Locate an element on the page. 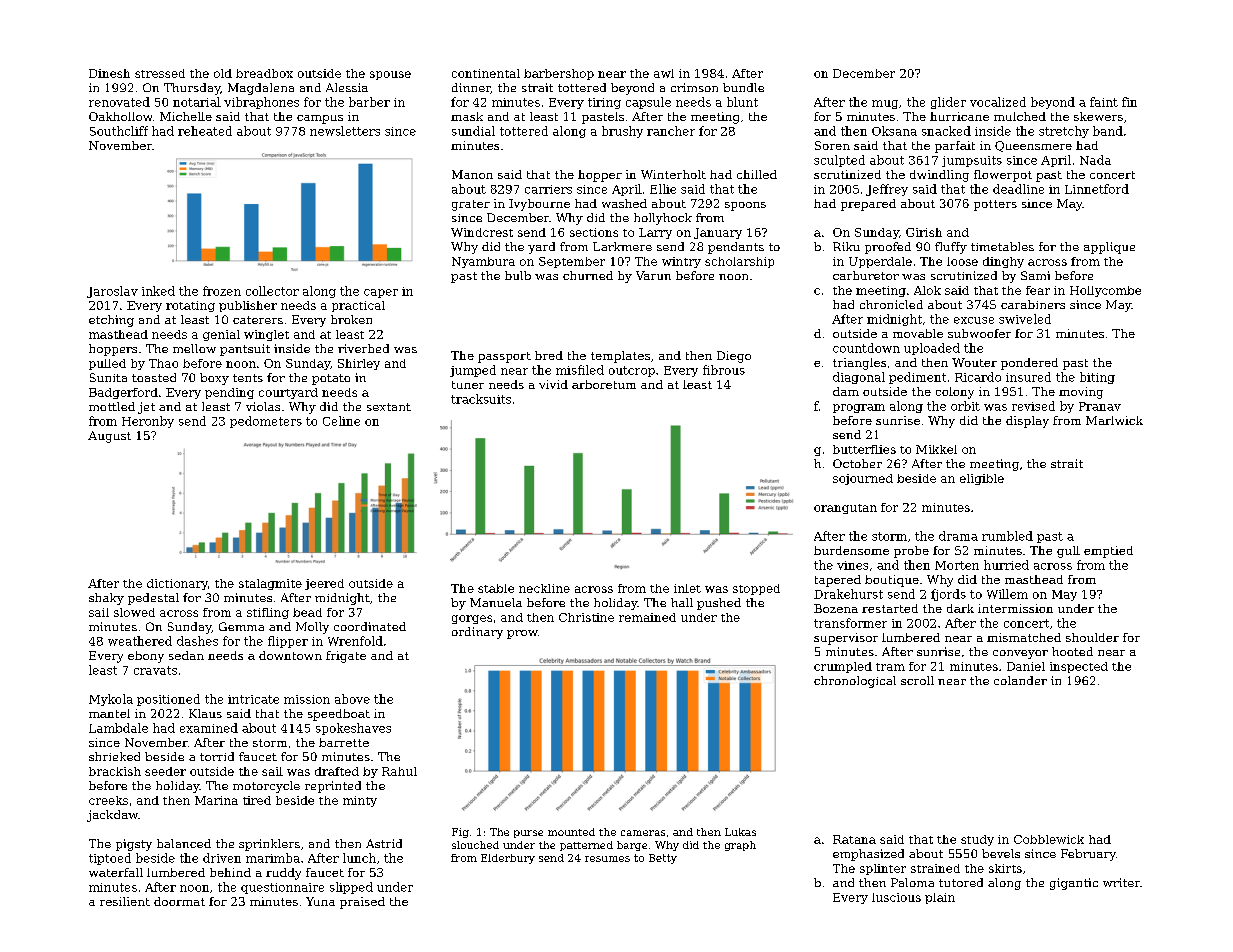 This page has width=1233, height=952. inspected is located at coordinates (1079, 667).
